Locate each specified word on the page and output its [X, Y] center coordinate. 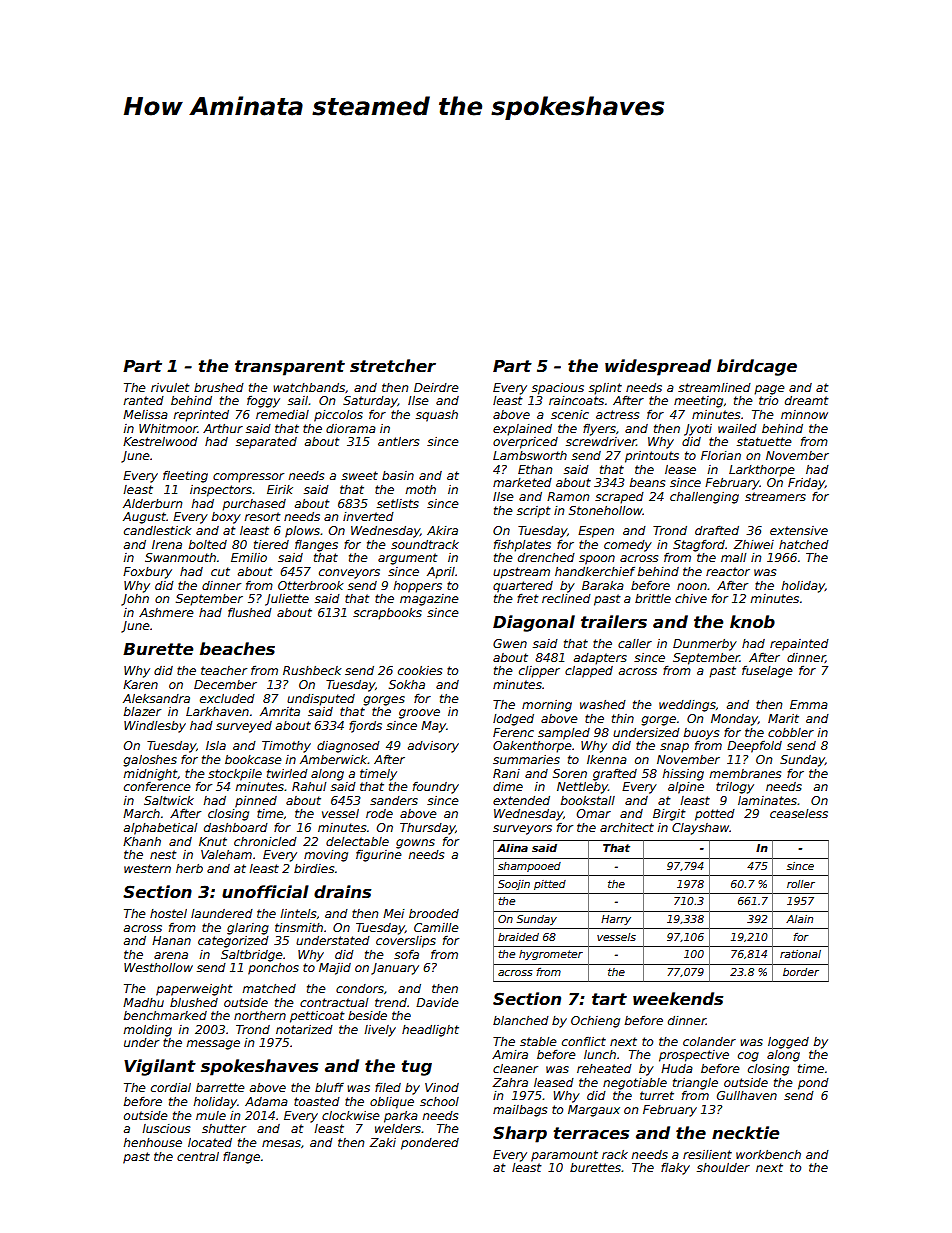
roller [801, 884]
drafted [717, 530]
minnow [804, 414]
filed [388, 1087]
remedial [282, 414]
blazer [142, 711]
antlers [398, 441]
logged [788, 1043]
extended [521, 800]
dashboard [236, 827]
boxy [226, 518]
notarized [304, 1029]
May [433, 727]
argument [408, 559]
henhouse [153, 1142]
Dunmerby [705, 645]
